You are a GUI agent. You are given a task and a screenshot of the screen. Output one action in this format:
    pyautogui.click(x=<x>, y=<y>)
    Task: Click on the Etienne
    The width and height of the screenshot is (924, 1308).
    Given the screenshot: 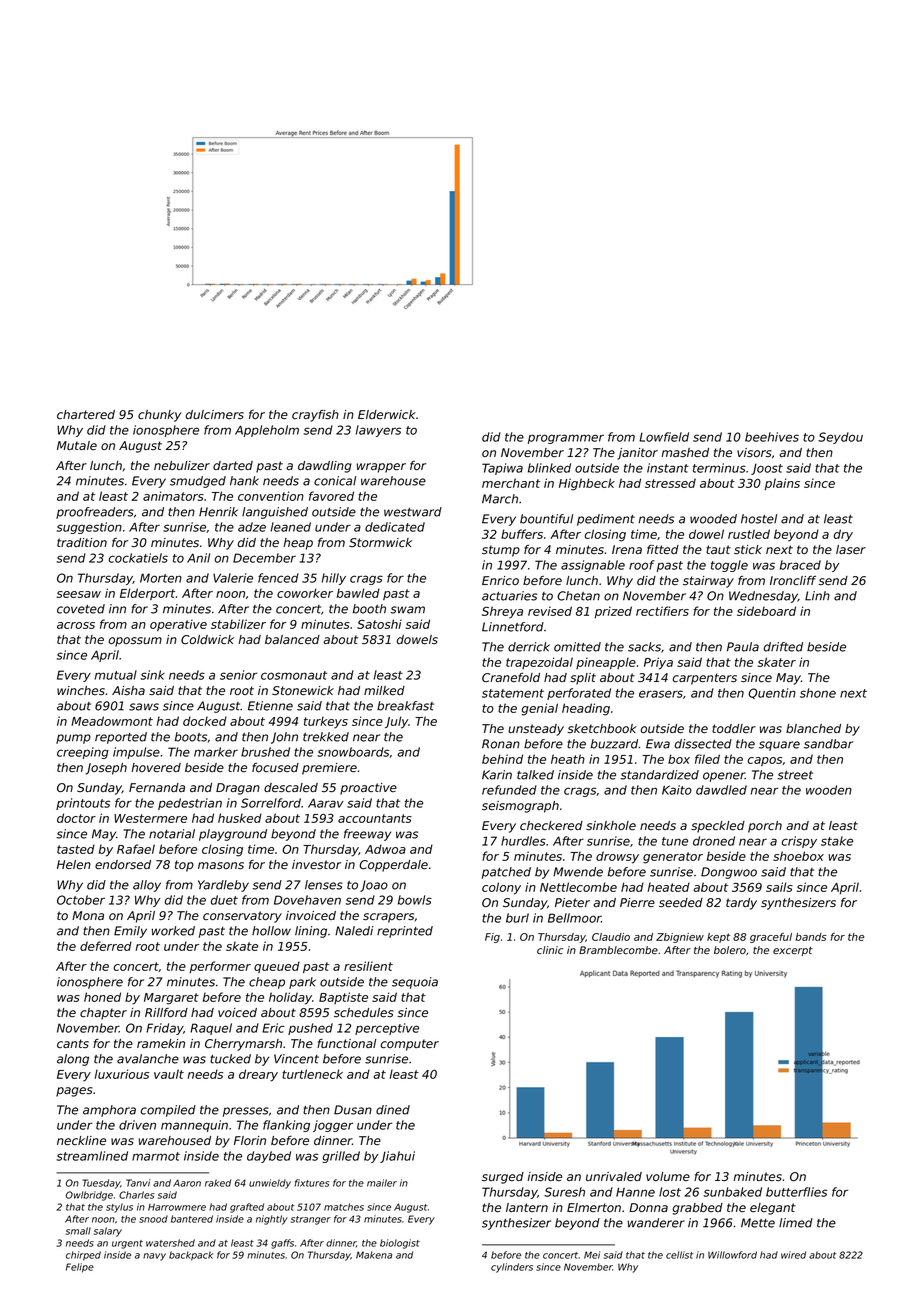 What is the action you would take?
    pyautogui.click(x=270, y=706)
